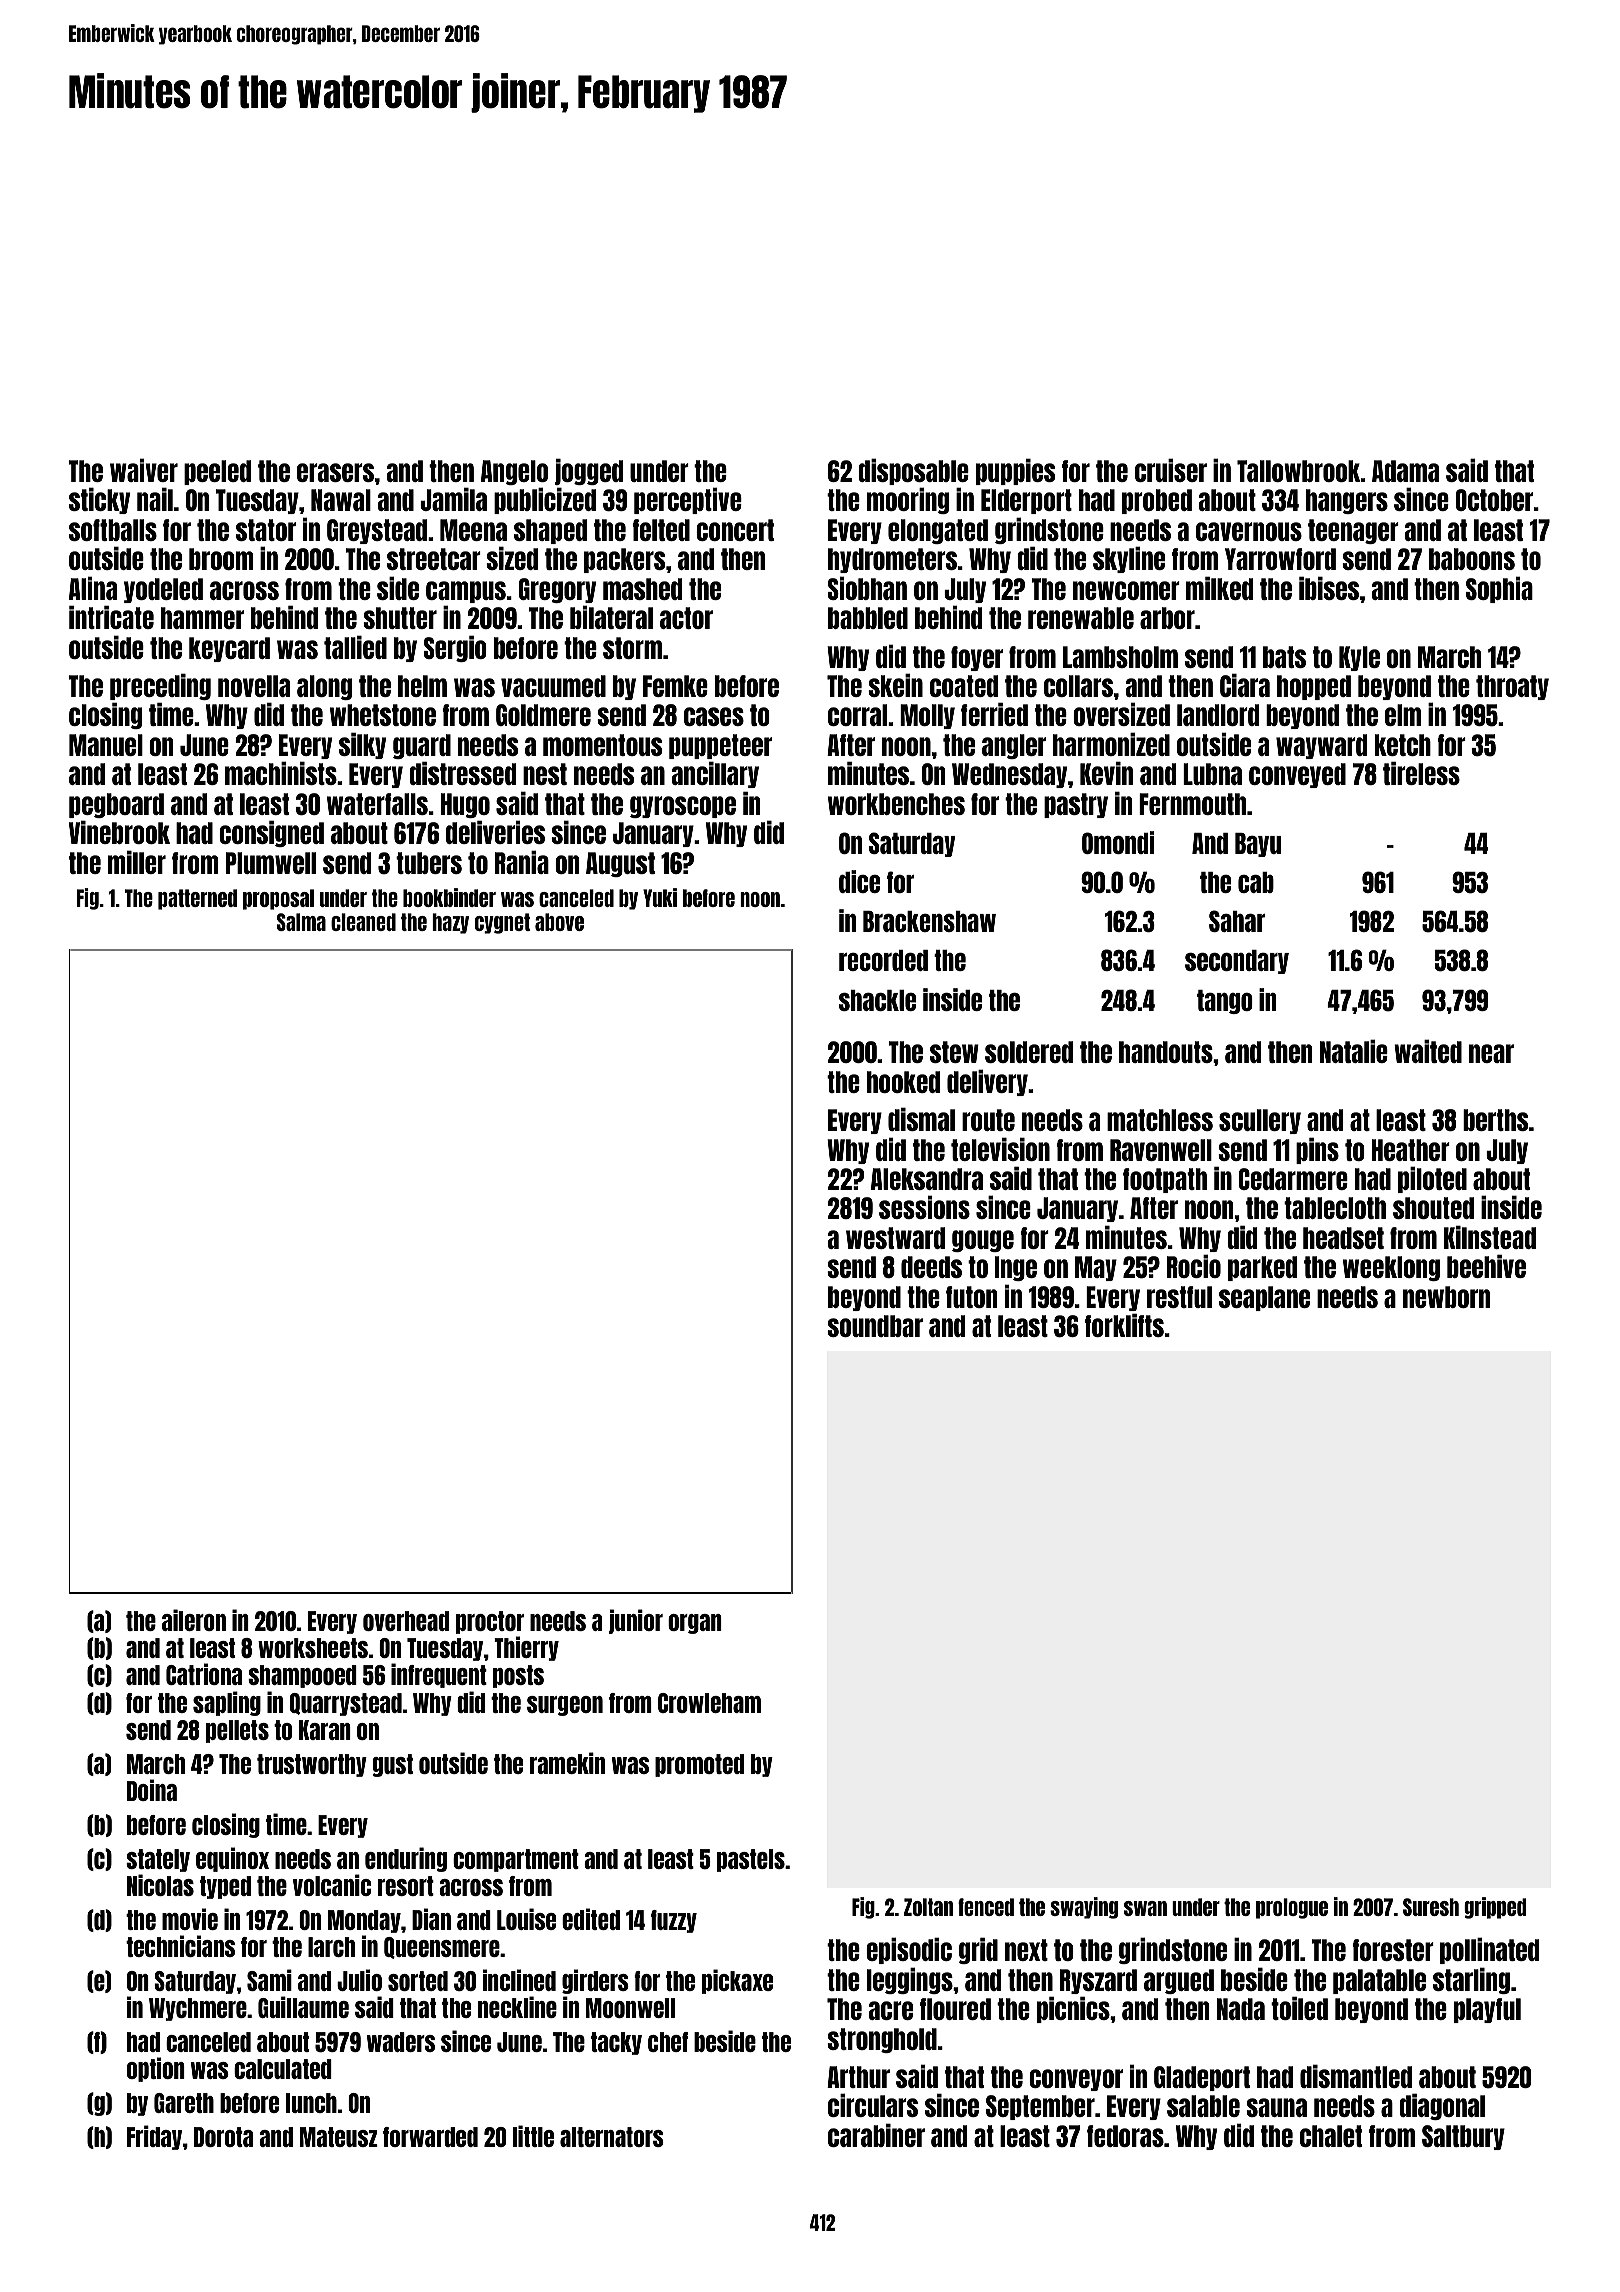 This document has height=2292, width=1620. What do you see at coordinates (875, 1326) in the document?
I see `soundbar` at bounding box center [875, 1326].
